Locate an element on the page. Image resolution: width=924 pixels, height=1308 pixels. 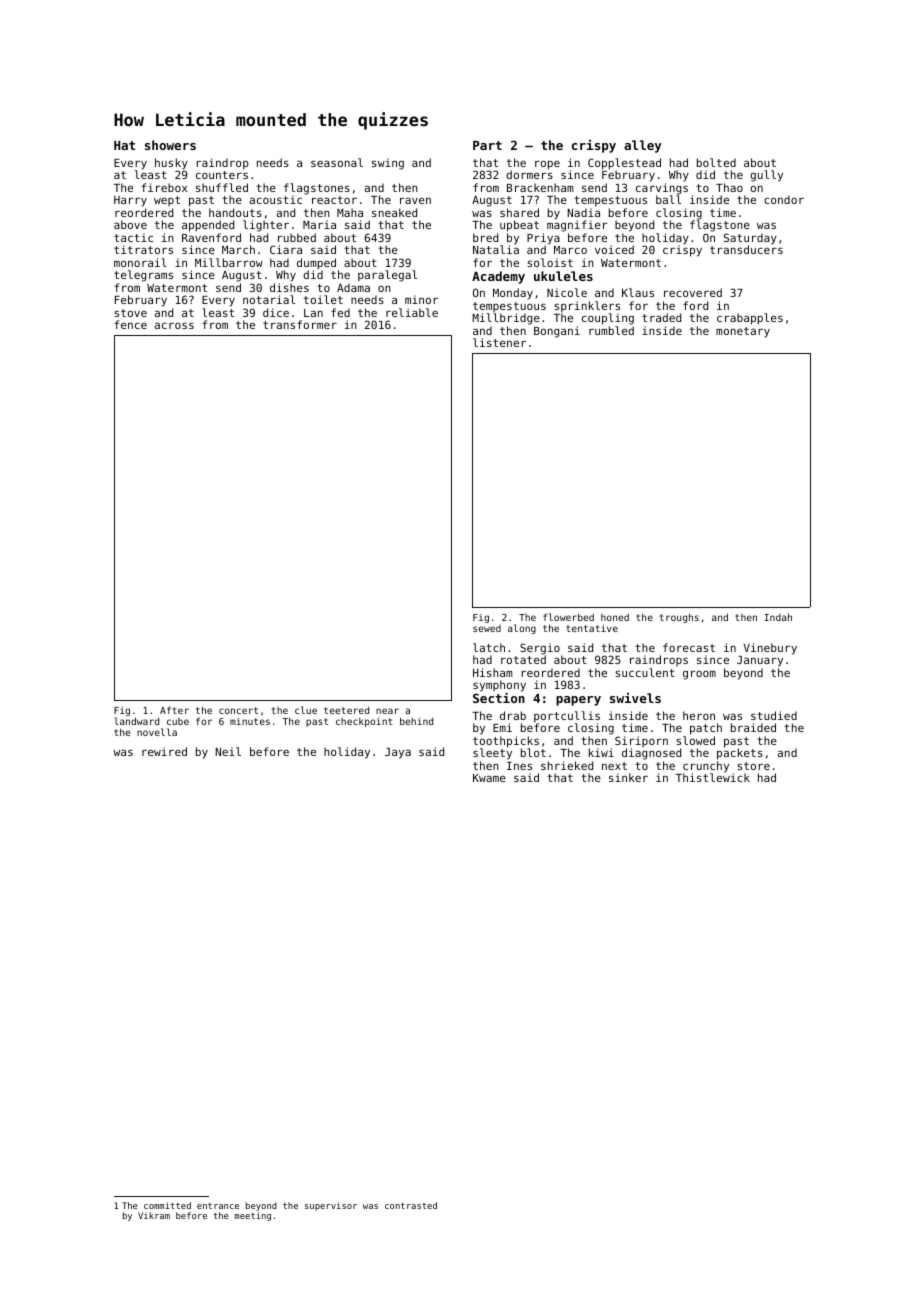
sewed is located at coordinates (487, 628).
